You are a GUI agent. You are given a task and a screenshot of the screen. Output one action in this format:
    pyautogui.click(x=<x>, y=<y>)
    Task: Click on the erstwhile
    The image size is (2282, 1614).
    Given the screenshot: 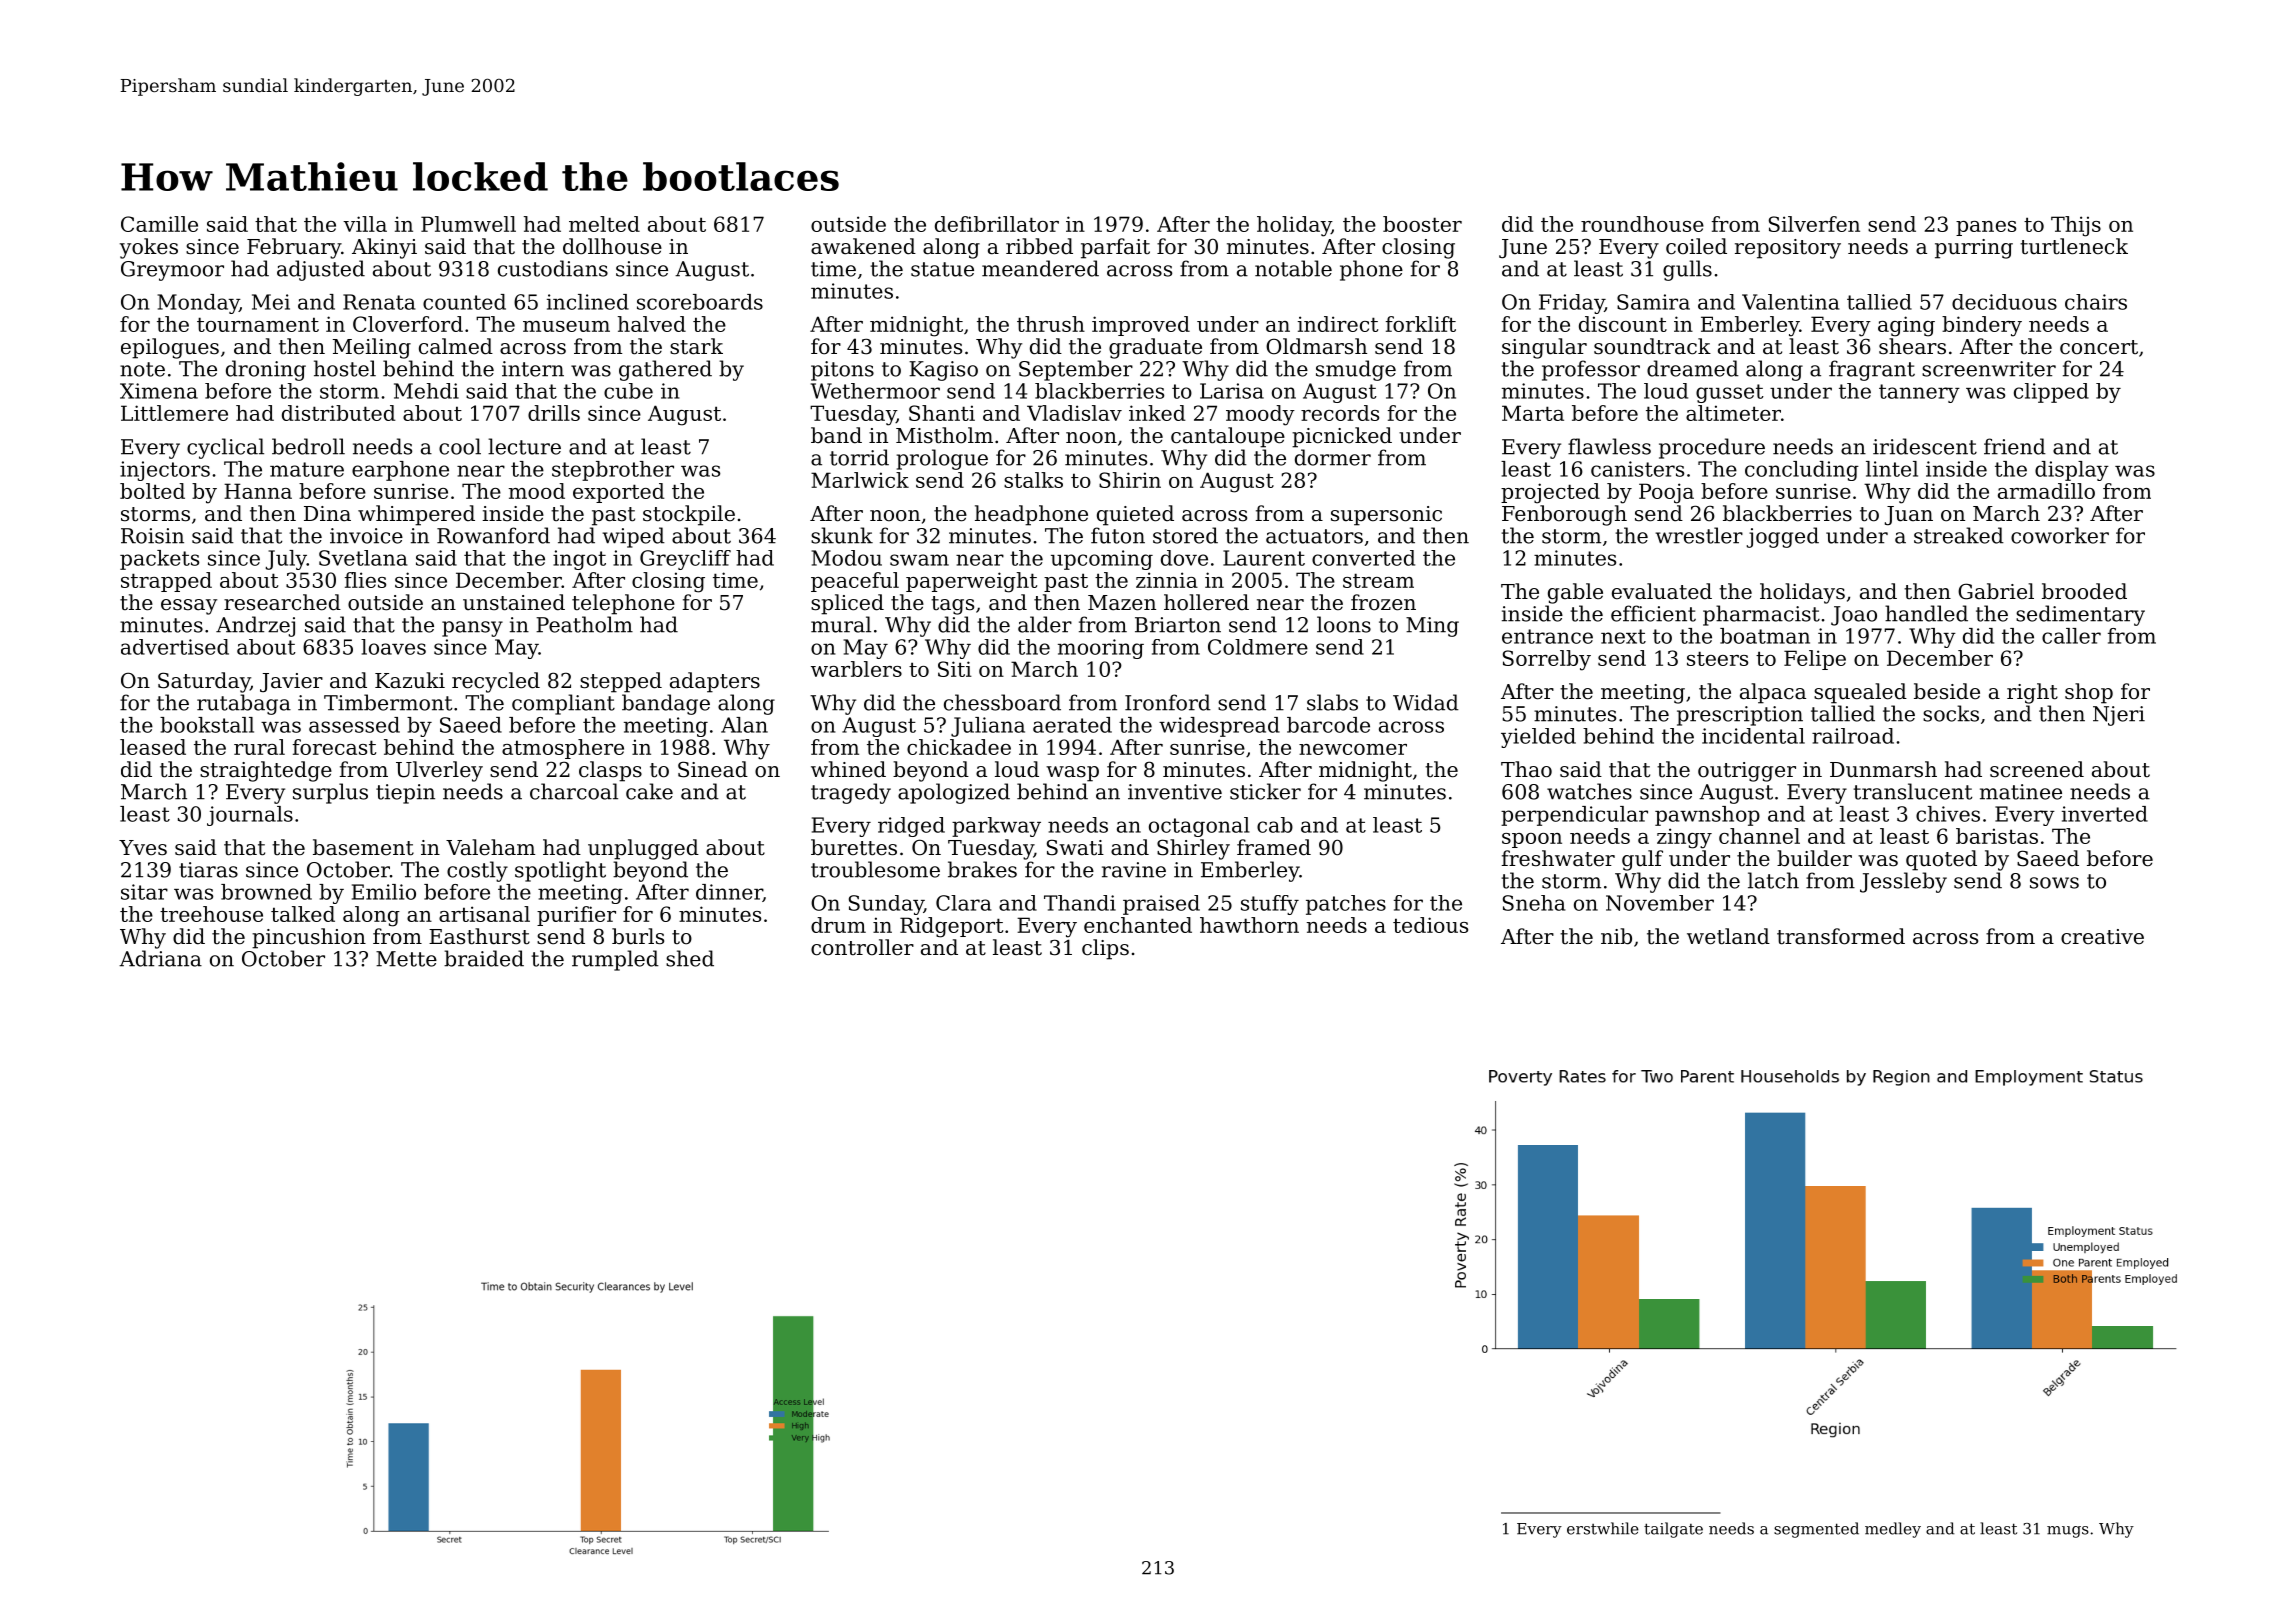 What is the action you would take?
    pyautogui.click(x=1603, y=1528)
